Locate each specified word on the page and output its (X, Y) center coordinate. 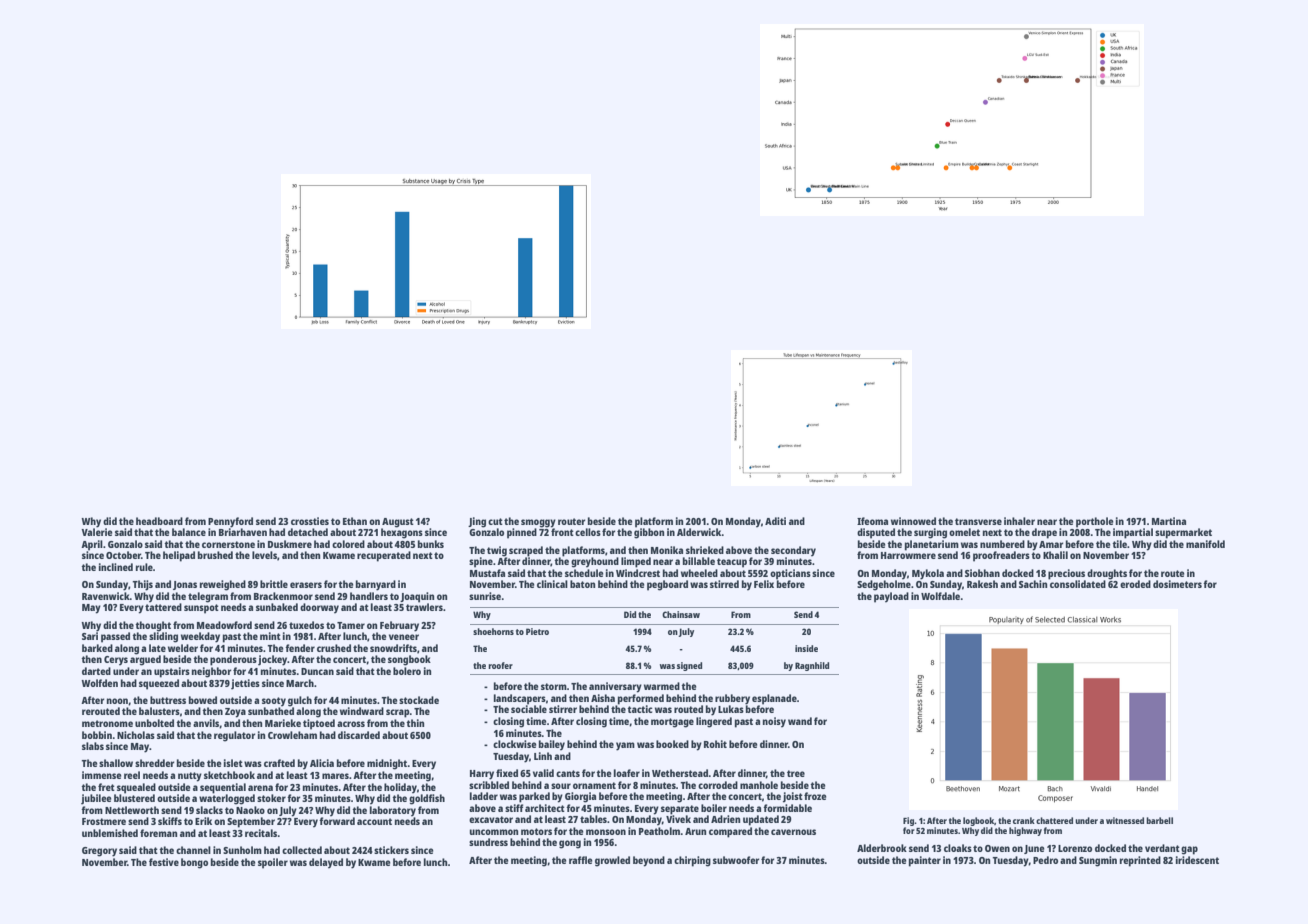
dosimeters (1177, 584)
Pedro (1045, 860)
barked (97, 648)
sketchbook (229, 775)
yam (625, 746)
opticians (790, 574)
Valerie (97, 532)
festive (164, 862)
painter (925, 861)
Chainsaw (681, 614)
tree (796, 773)
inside (806, 648)
